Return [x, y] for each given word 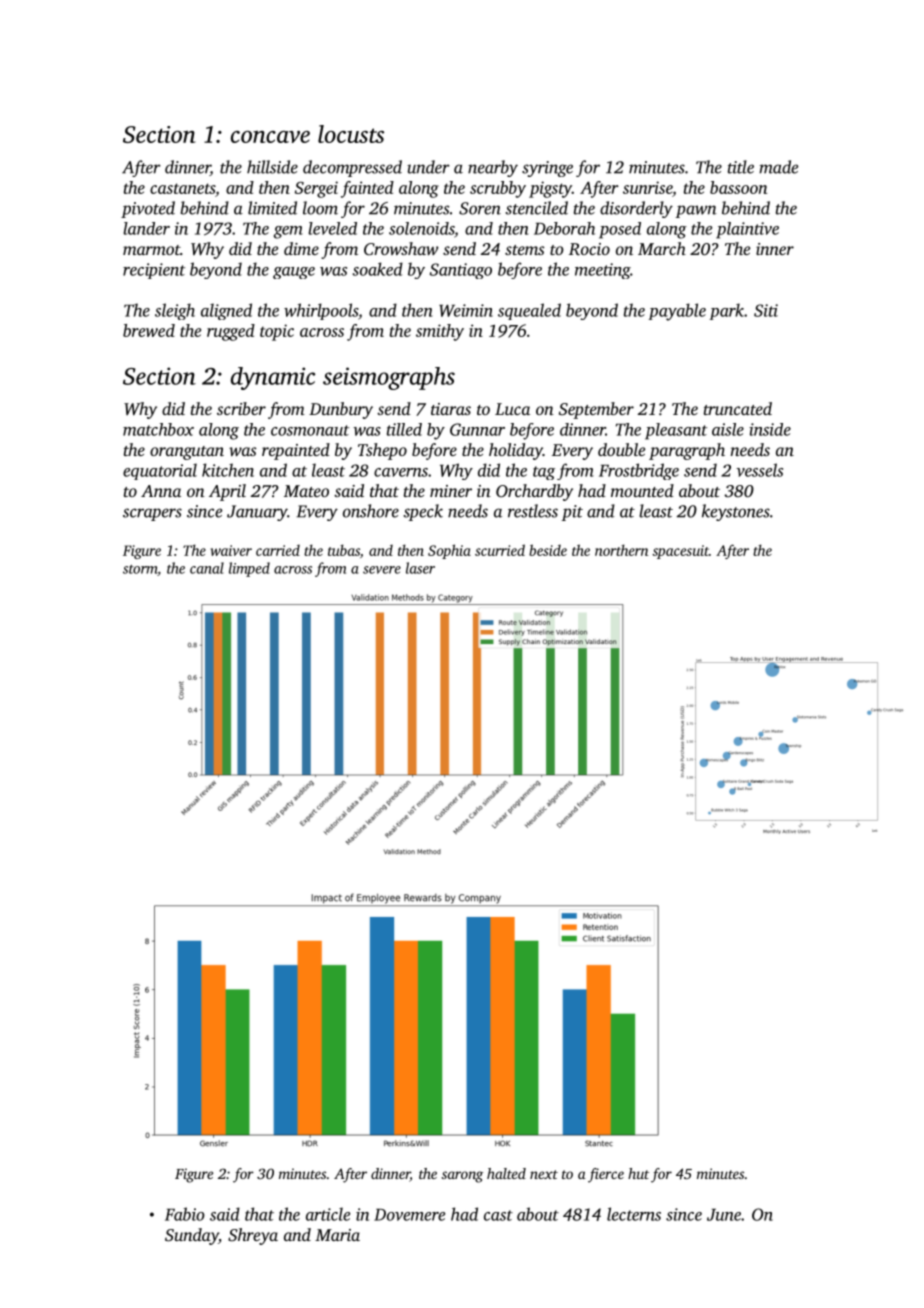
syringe [547, 169]
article [328, 1214]
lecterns [634, 1214]
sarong [462, 1177]
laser [420, 568]
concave [270, 137]
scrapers [152, 514]
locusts [351, 134]
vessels [759, 470]
